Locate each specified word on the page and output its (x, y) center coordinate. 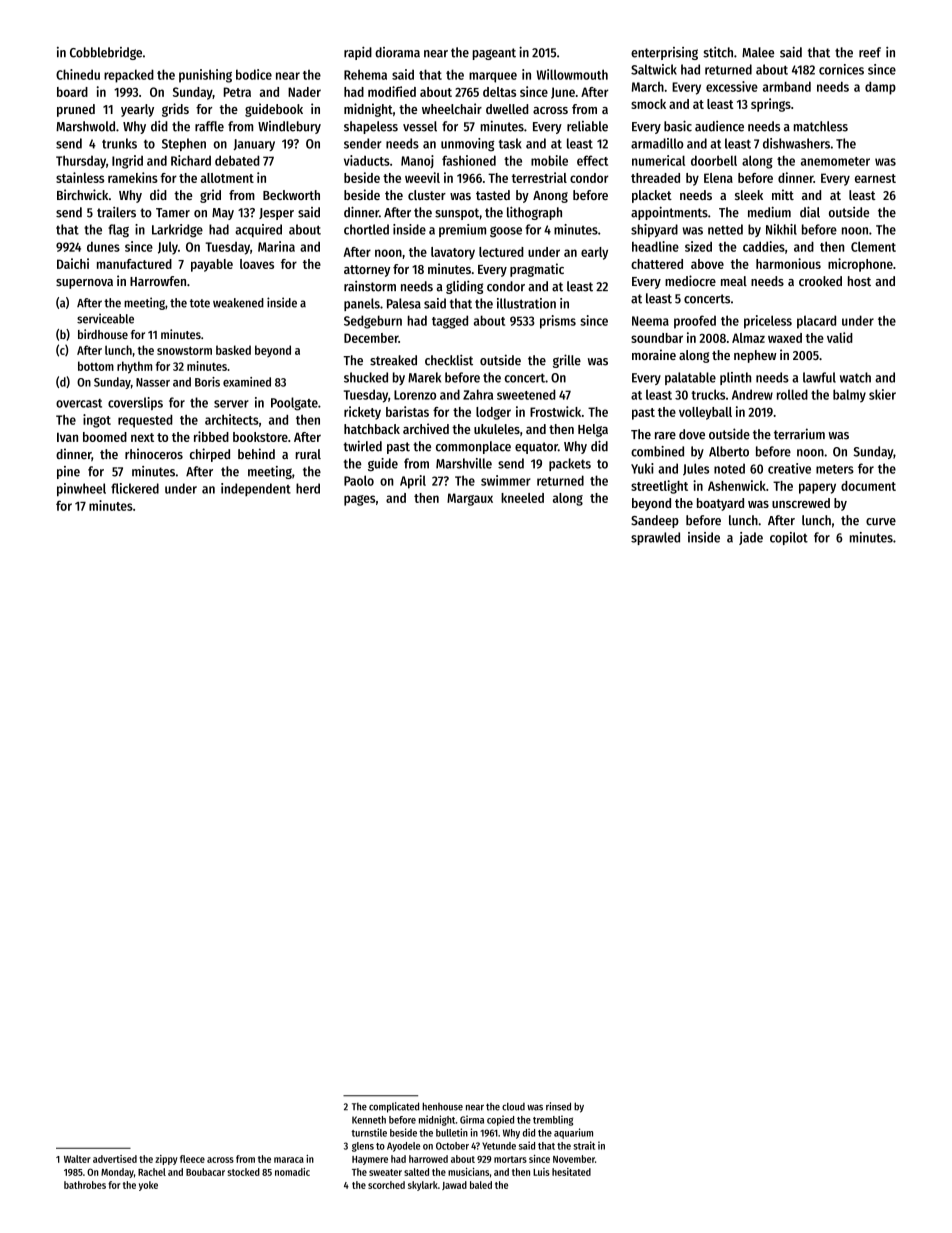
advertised (115, 1159)
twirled (362, 446)
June (563, 93)
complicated (394, 1107)
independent (256, 489)
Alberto (729, 451)
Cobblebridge (106, 53)
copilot (789, 538)
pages (359, 500)
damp (880, 88)
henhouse (442, 1106)
